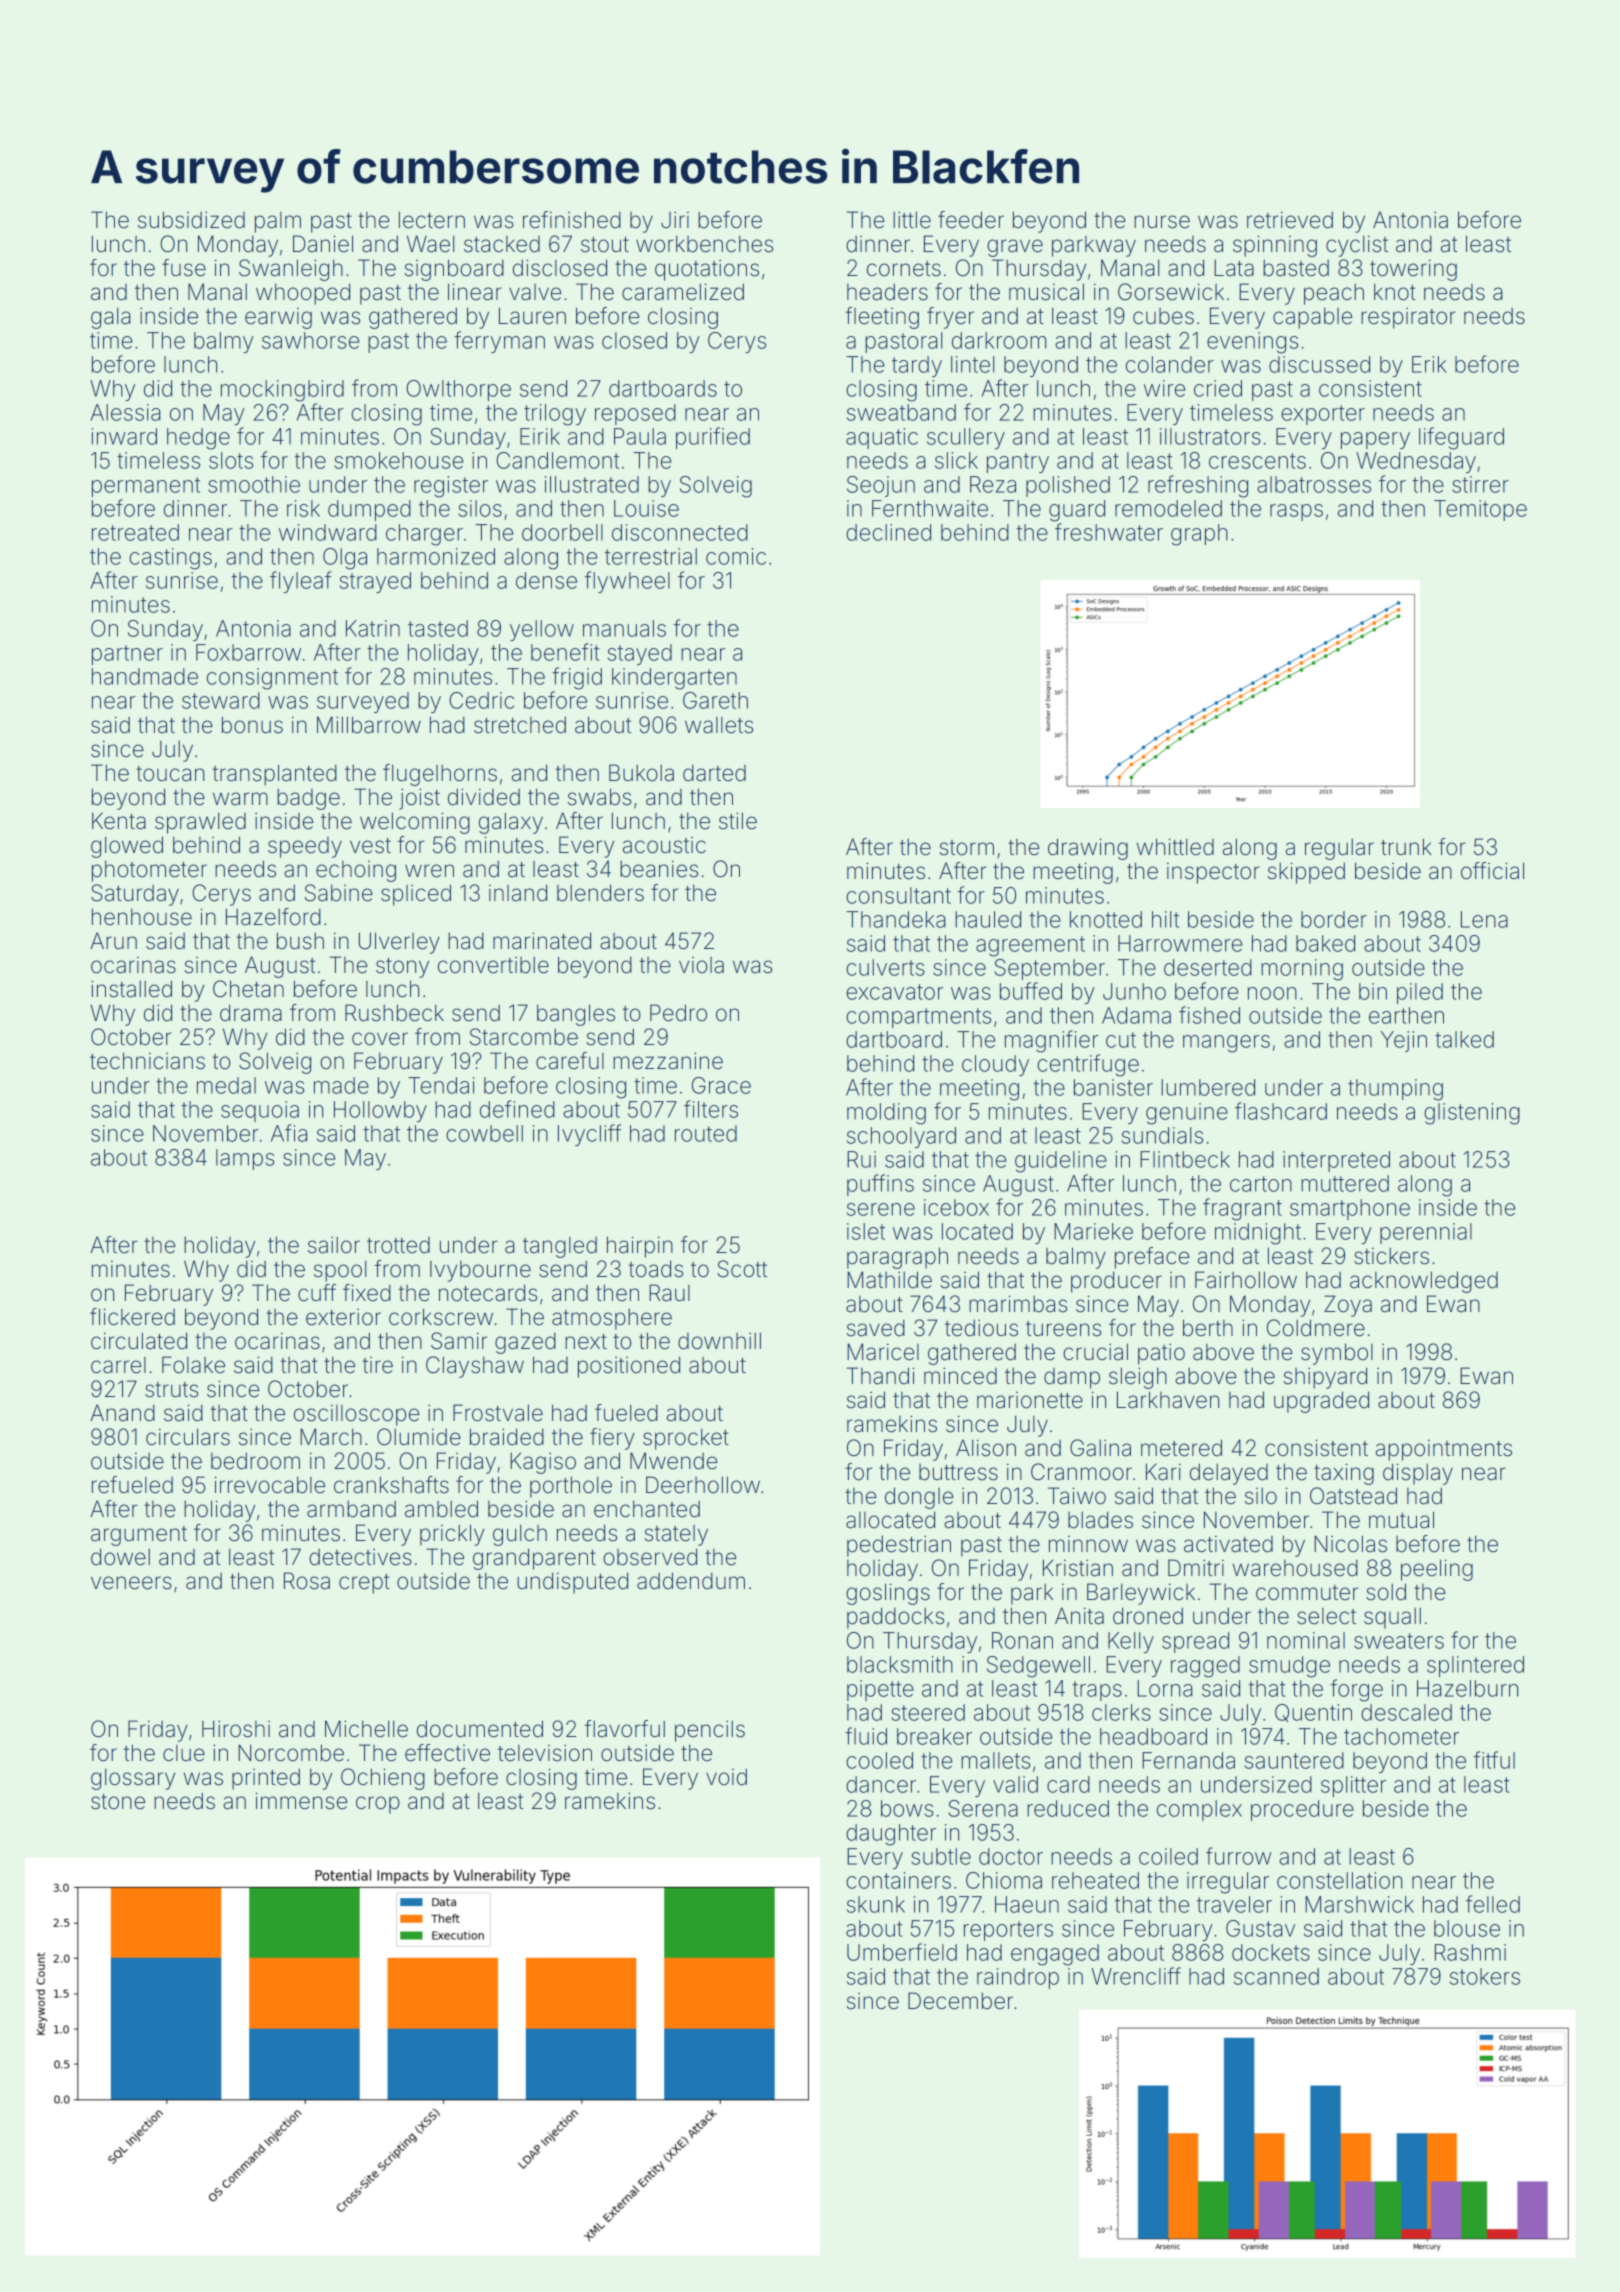 The image size is (1620, 2292). Describe the element at coordinates (1022, 1640) in the screenshot. I see `Ronan` at that location.
